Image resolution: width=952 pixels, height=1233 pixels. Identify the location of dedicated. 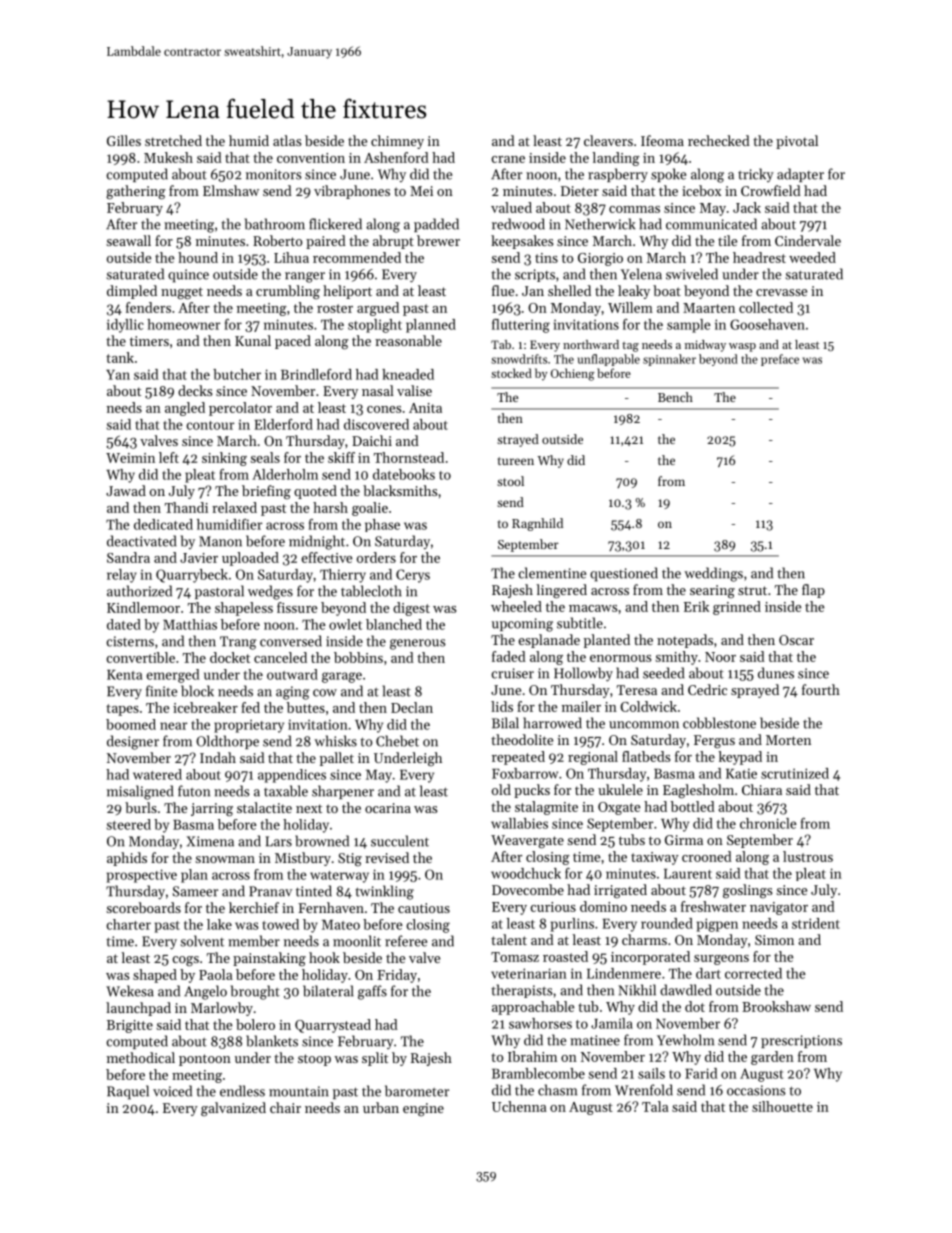
(163, 524).
